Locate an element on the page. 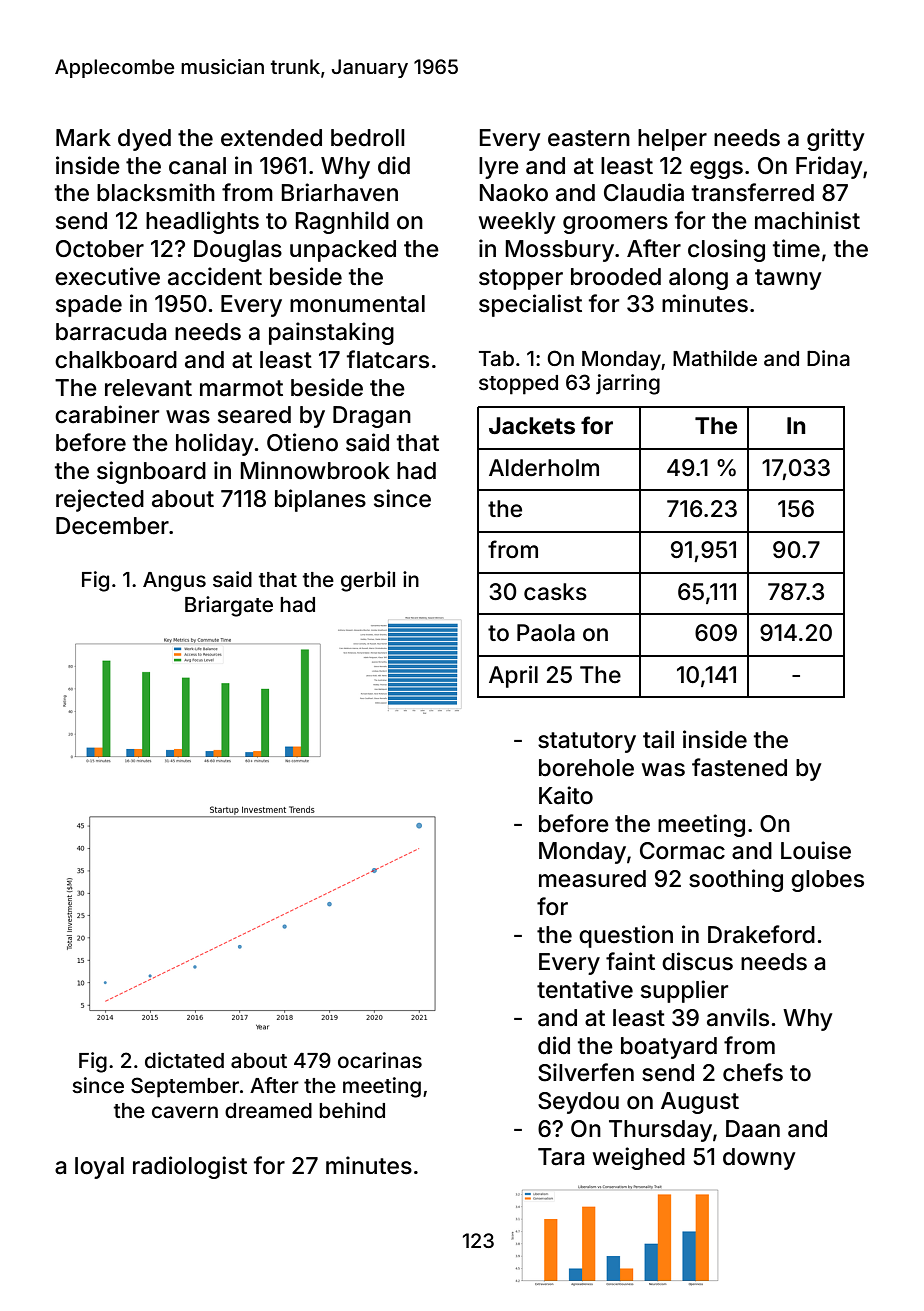 Image resolution: width=924 pixels, height=1311 pixels. casks is located at coordinates (555, 592).
